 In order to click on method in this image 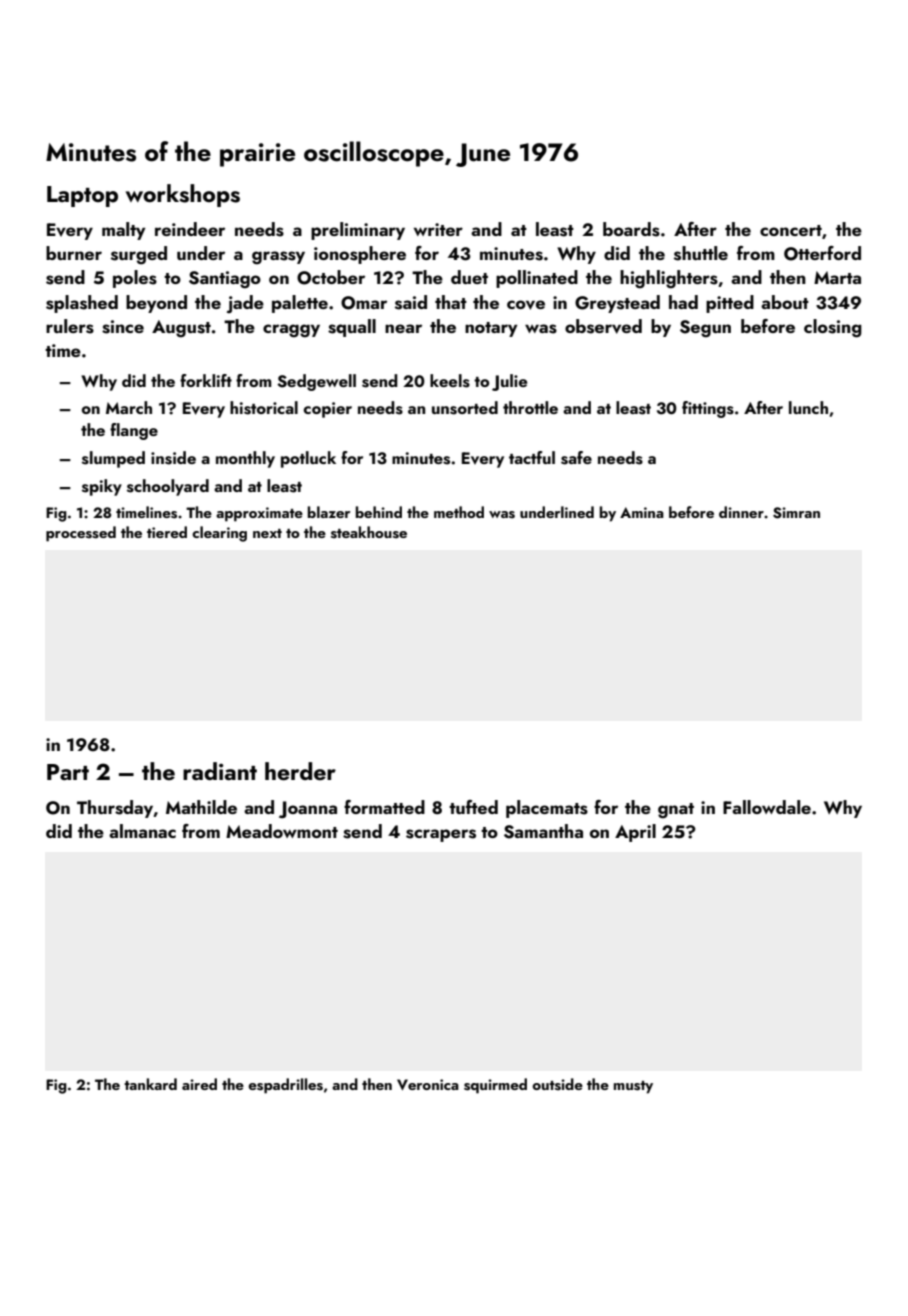, I will do `click(459, 512)`.
